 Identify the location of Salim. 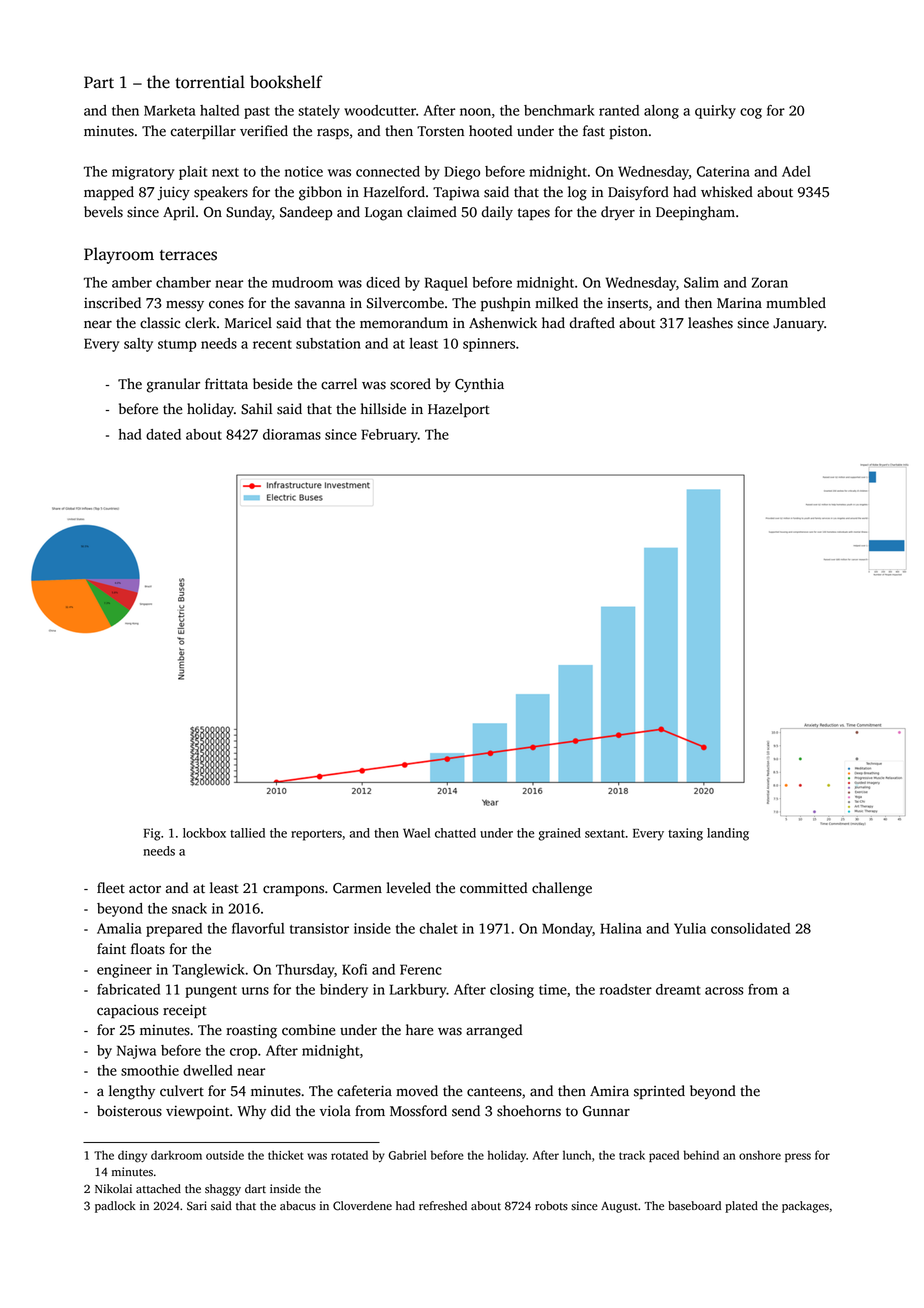
(701, 282).
